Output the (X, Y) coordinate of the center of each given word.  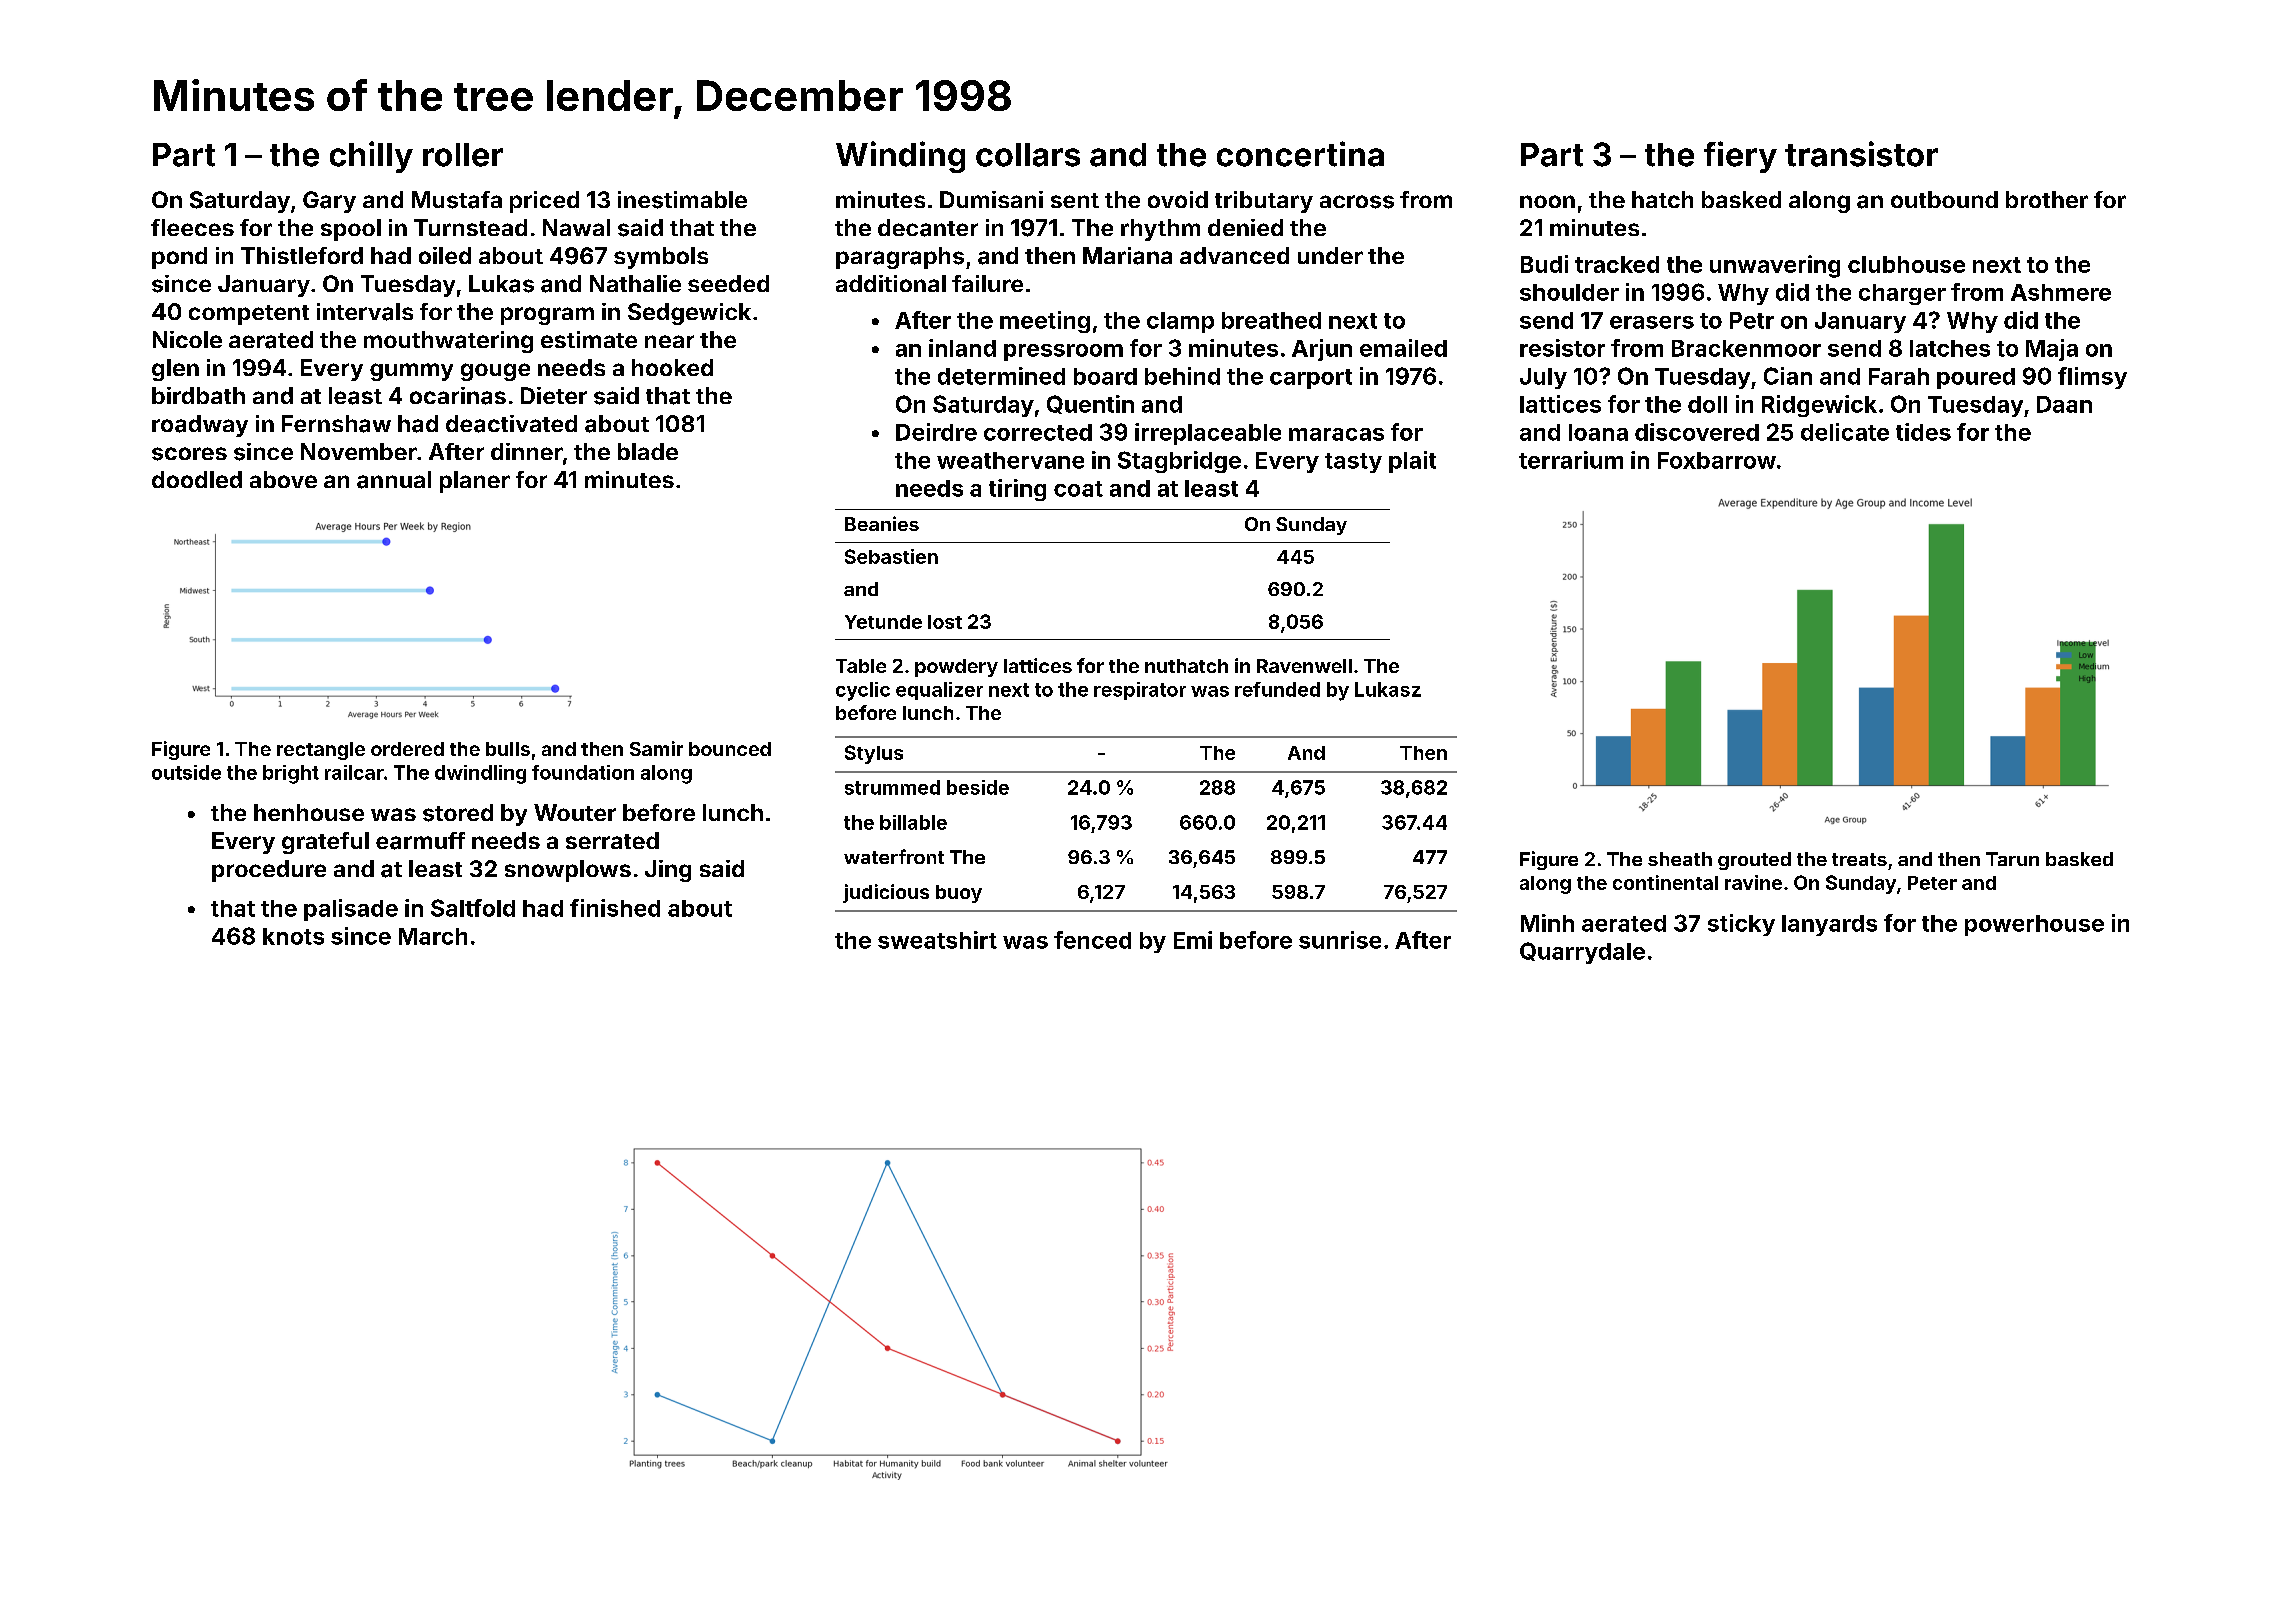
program (547, 316)
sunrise (1340, 940)
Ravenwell (1304, 666)
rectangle (321, 751)
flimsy (2092, 378)
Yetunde (883, 622)
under (1330, 255)
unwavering (1775, 266)
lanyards (1829, 925)
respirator (1140, 691)
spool (351, 230)
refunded (1277, 689)
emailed (1403, 348)
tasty (1353, 463)
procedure (269, 871)
